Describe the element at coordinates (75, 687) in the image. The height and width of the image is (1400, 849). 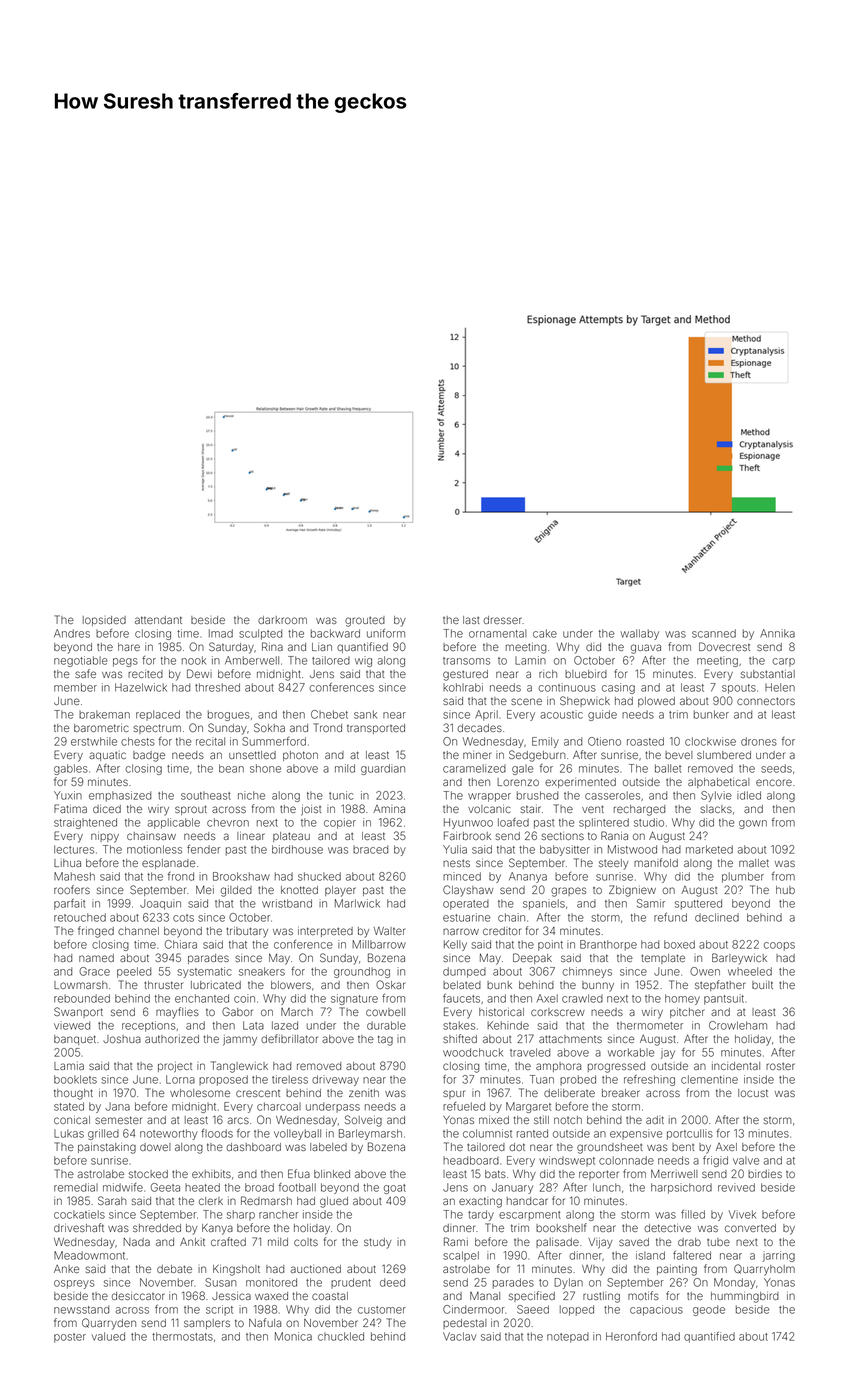
I see `member` at that location.
